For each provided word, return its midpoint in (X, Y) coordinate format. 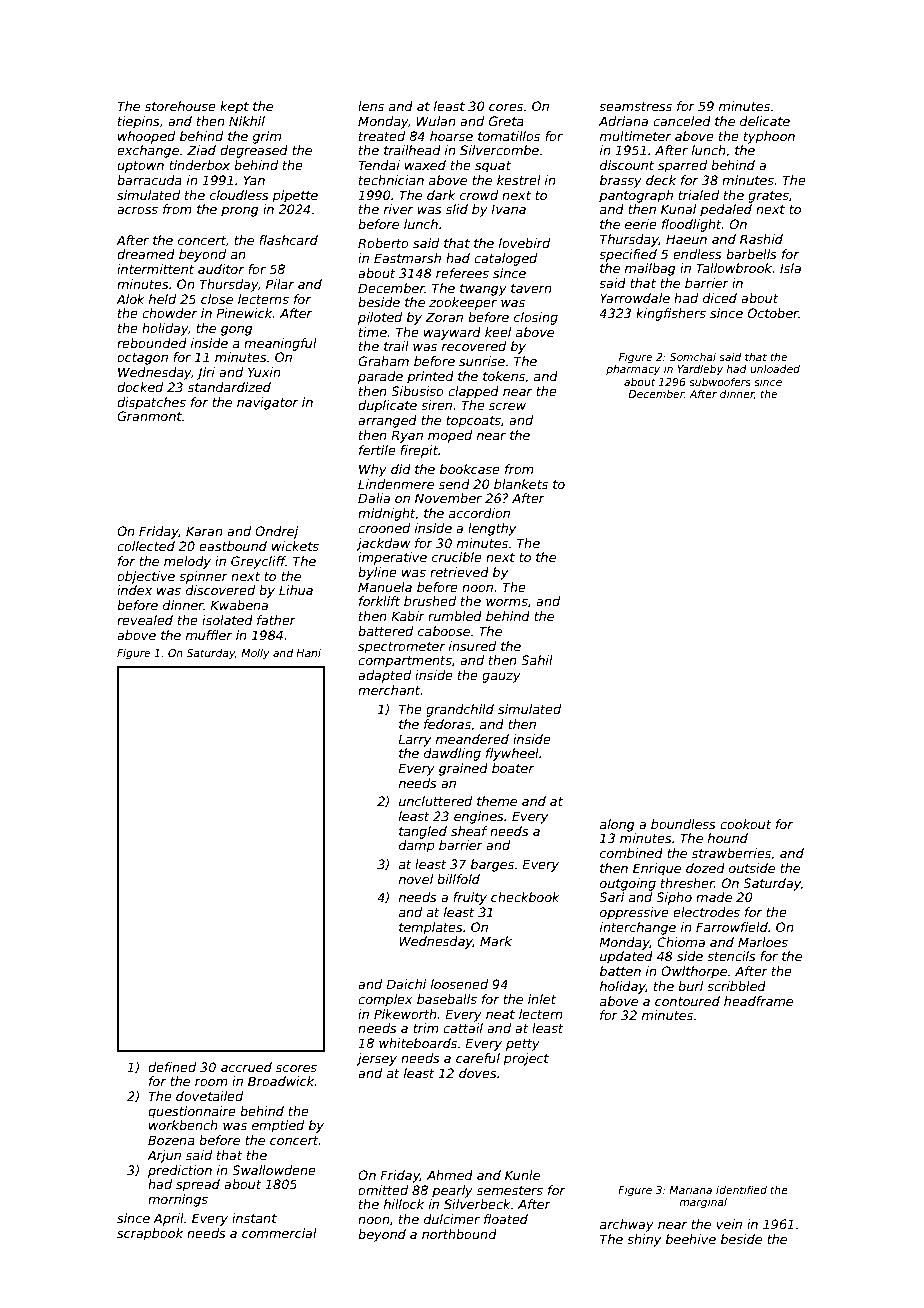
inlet (542, 999)
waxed (425, 165)
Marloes (763, 942)
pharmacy (633, 370)
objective (146, 577)
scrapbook (150, 1234)
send (454, 484)
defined (172, 1067)
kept (234, 107)
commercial (279, 1233)
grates (768, 197)
